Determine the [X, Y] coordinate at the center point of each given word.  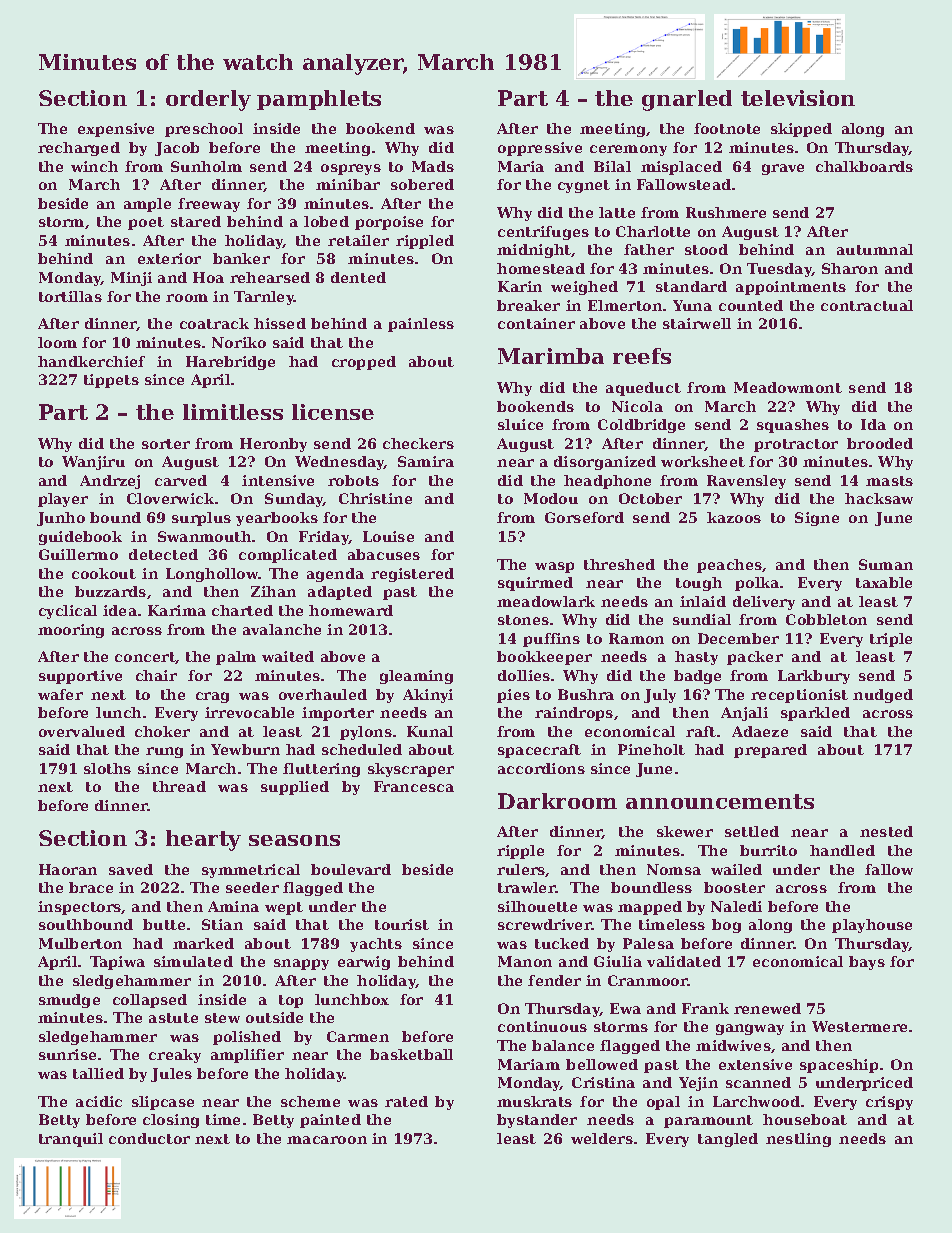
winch [94, 166]
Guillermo [78, 554]
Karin [520, 286]
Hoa [208, 277]
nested [886, 831]
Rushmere [726, 212]
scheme [310, 1101]
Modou [551, 498]
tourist [402, 924]
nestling [798, 1140]
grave [783, 169]
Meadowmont [788, 387]
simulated [193, 961]
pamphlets [319, 100]
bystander [537, 1121]
